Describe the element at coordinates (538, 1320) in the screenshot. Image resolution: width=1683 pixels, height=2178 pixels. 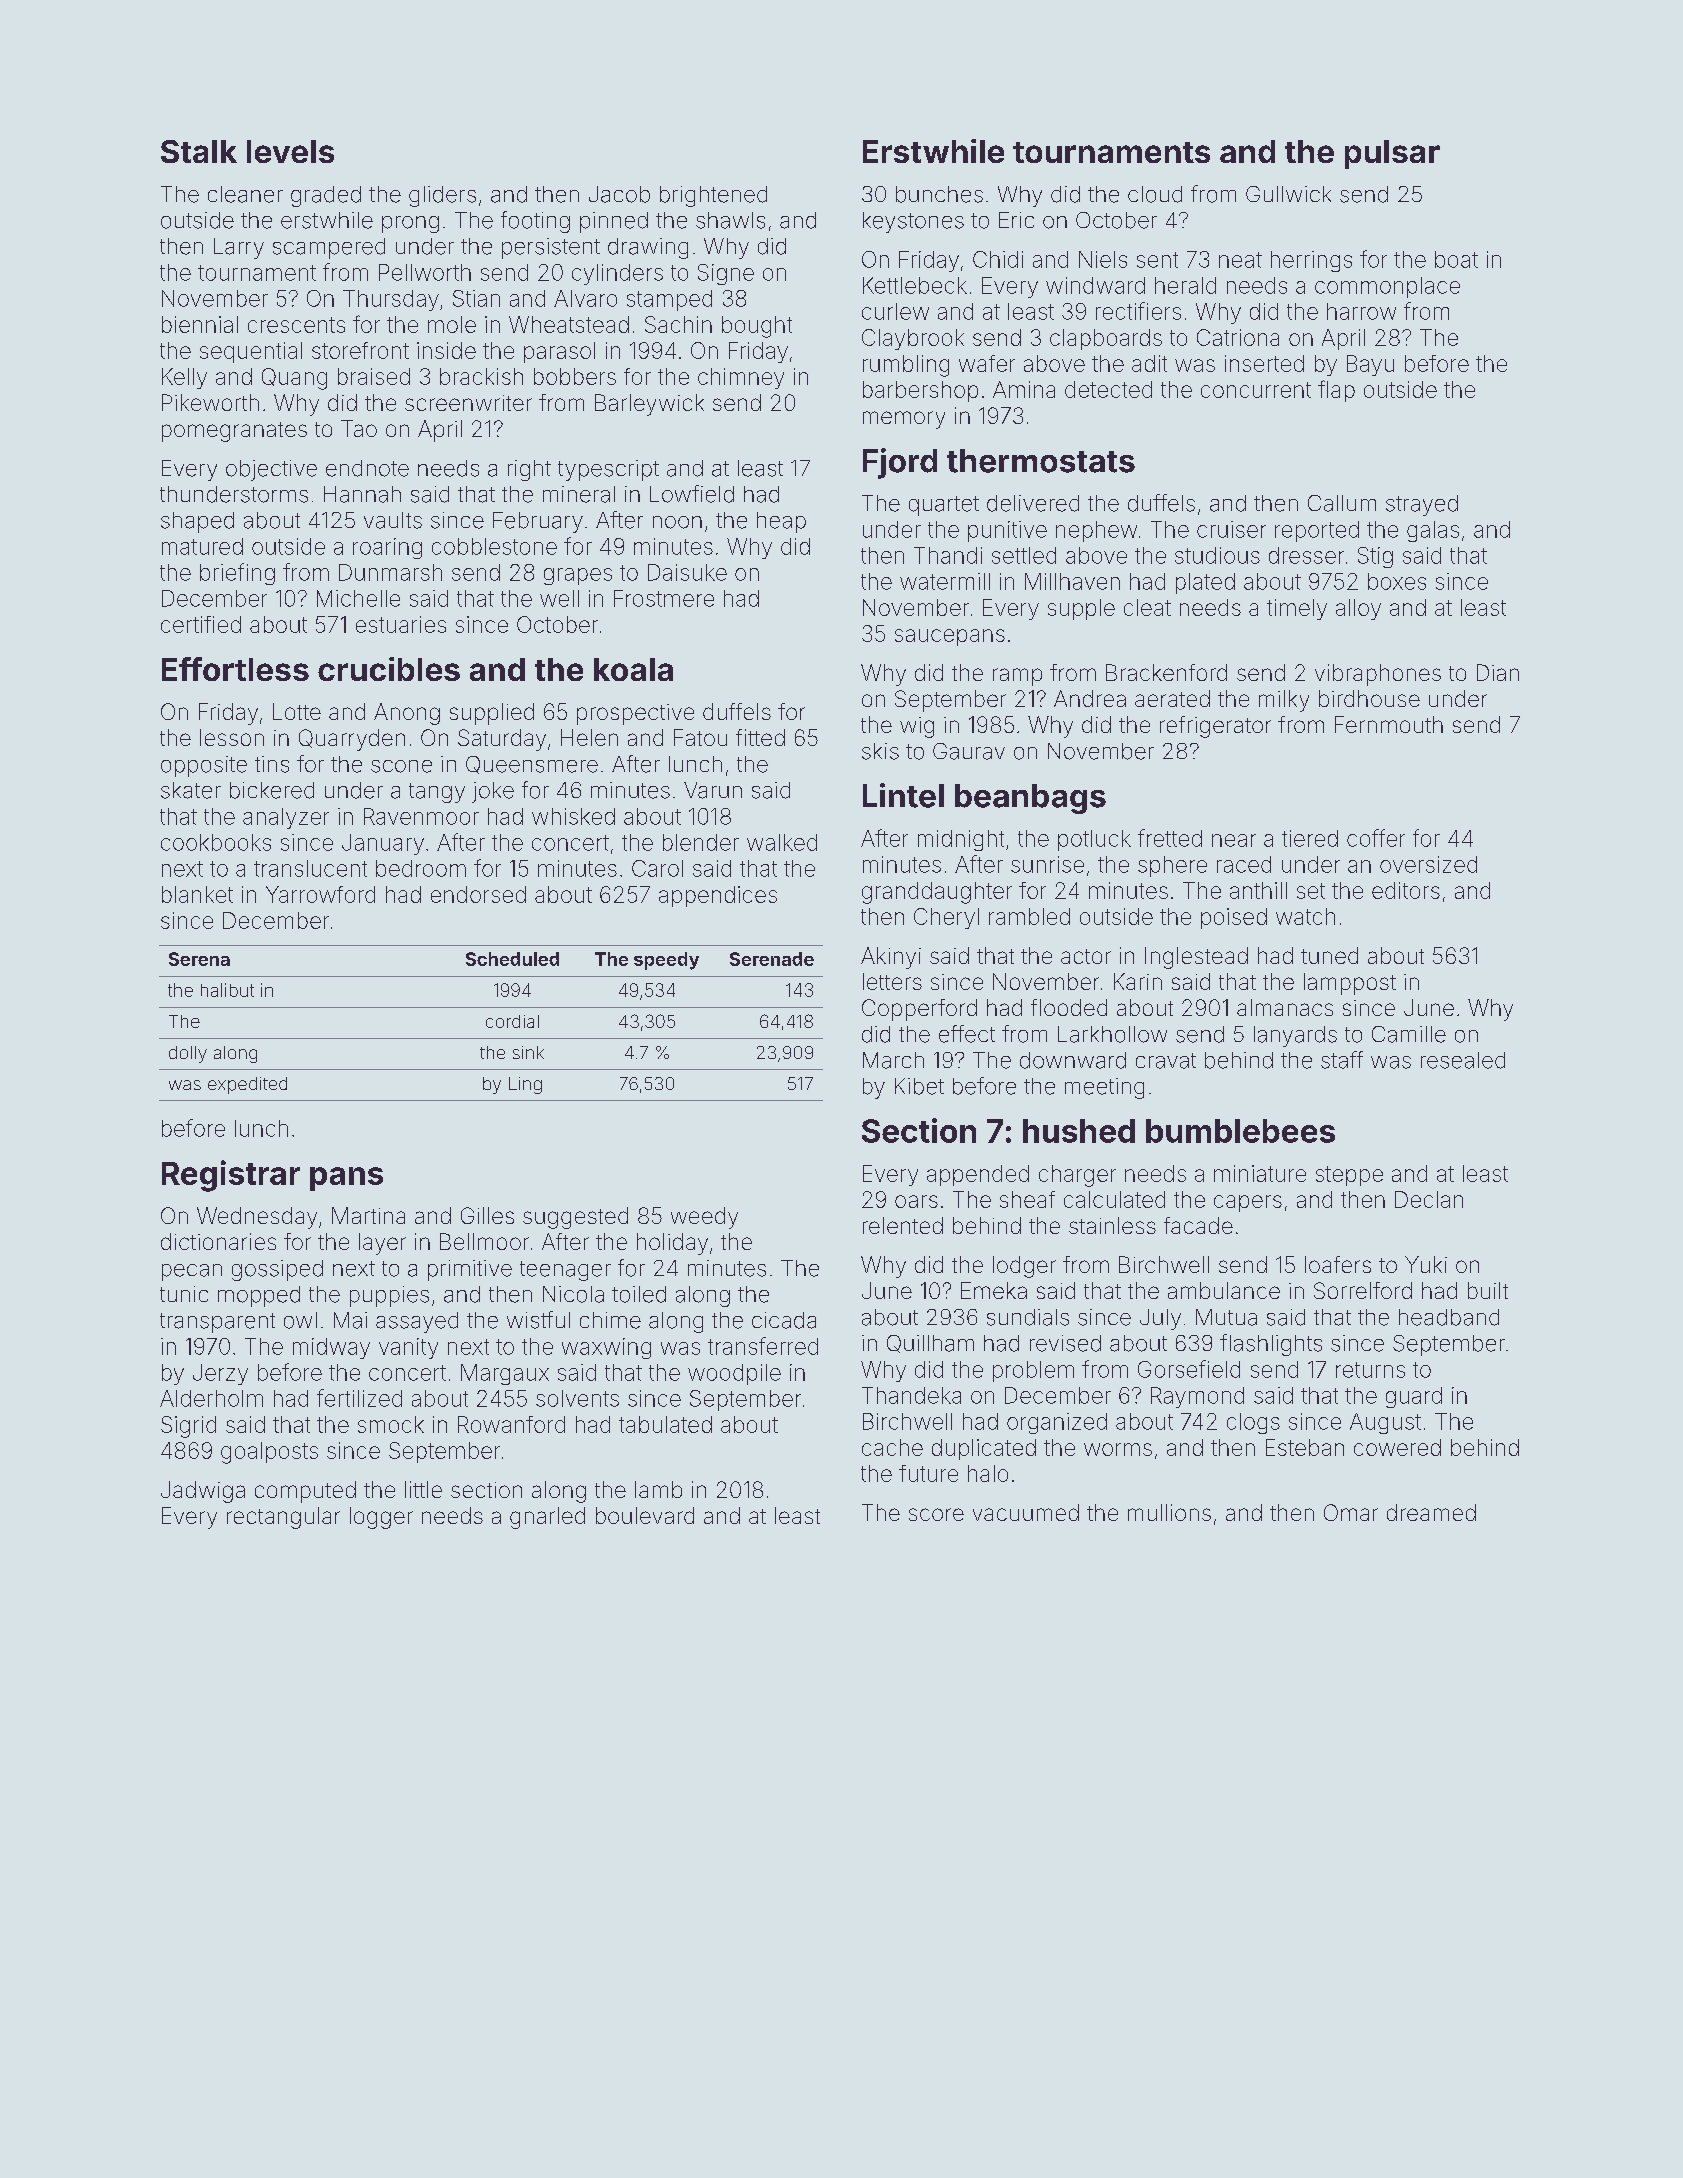
I see `wistful` at that location.
